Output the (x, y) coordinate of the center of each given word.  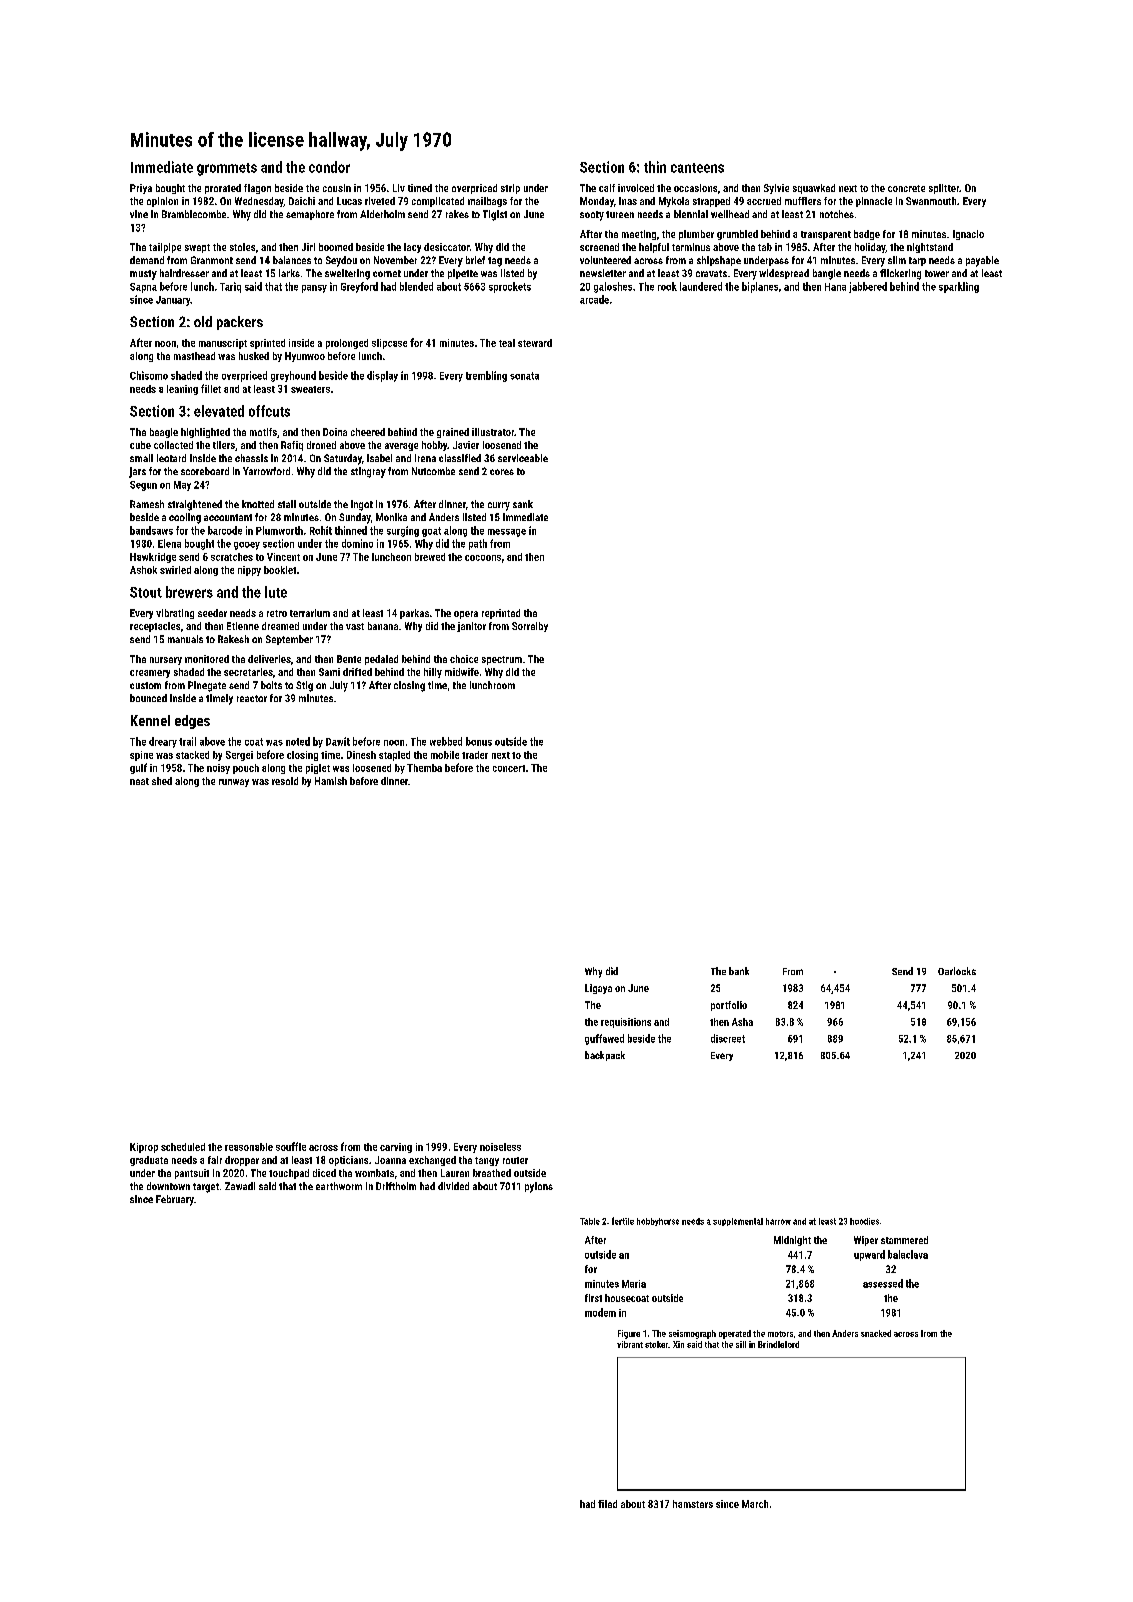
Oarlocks (957, 971)
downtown (168, 1186)
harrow (778, 1221)
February (175, 1200)
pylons (539, 1187)
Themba (424, 768)
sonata (524, 376)
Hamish (331, 781)
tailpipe (165, 248)
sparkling (959, 287)
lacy (412, 248)
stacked (192, 755)
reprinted (501, 614)
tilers (224, 445)
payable (982, 261)
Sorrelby (530, 627)
